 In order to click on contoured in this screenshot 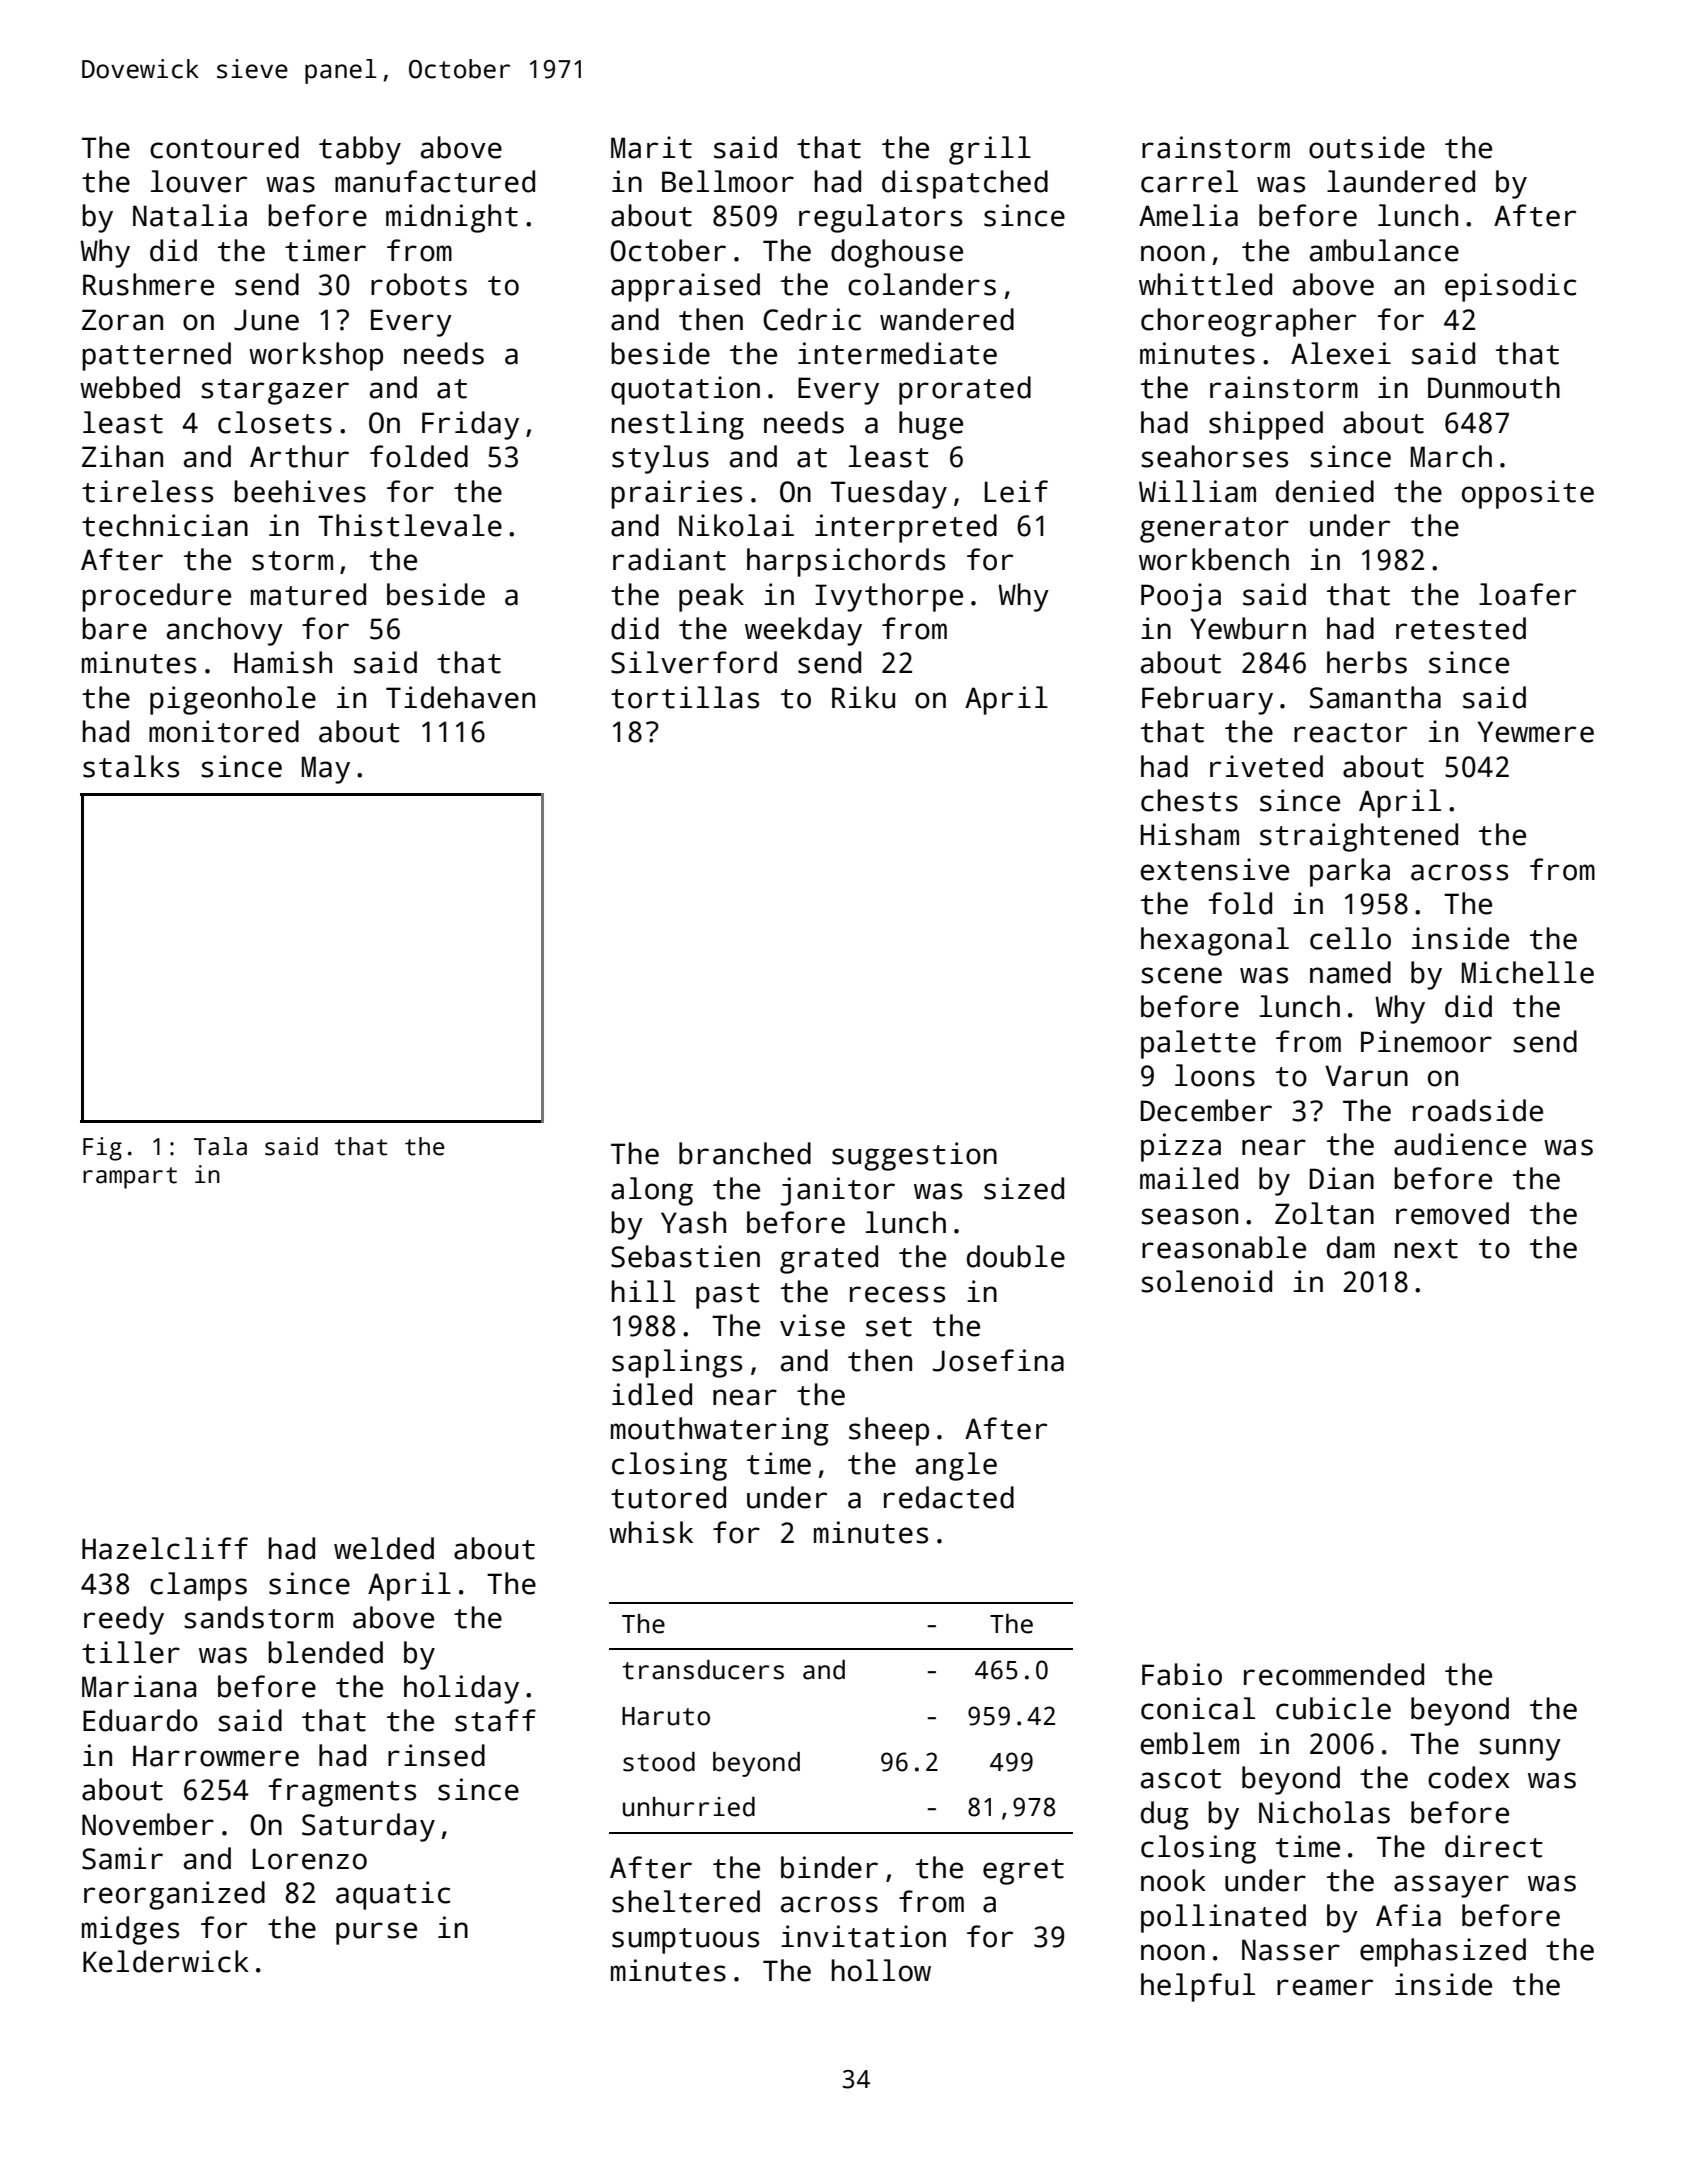, I will do `click(224, 147)`.
